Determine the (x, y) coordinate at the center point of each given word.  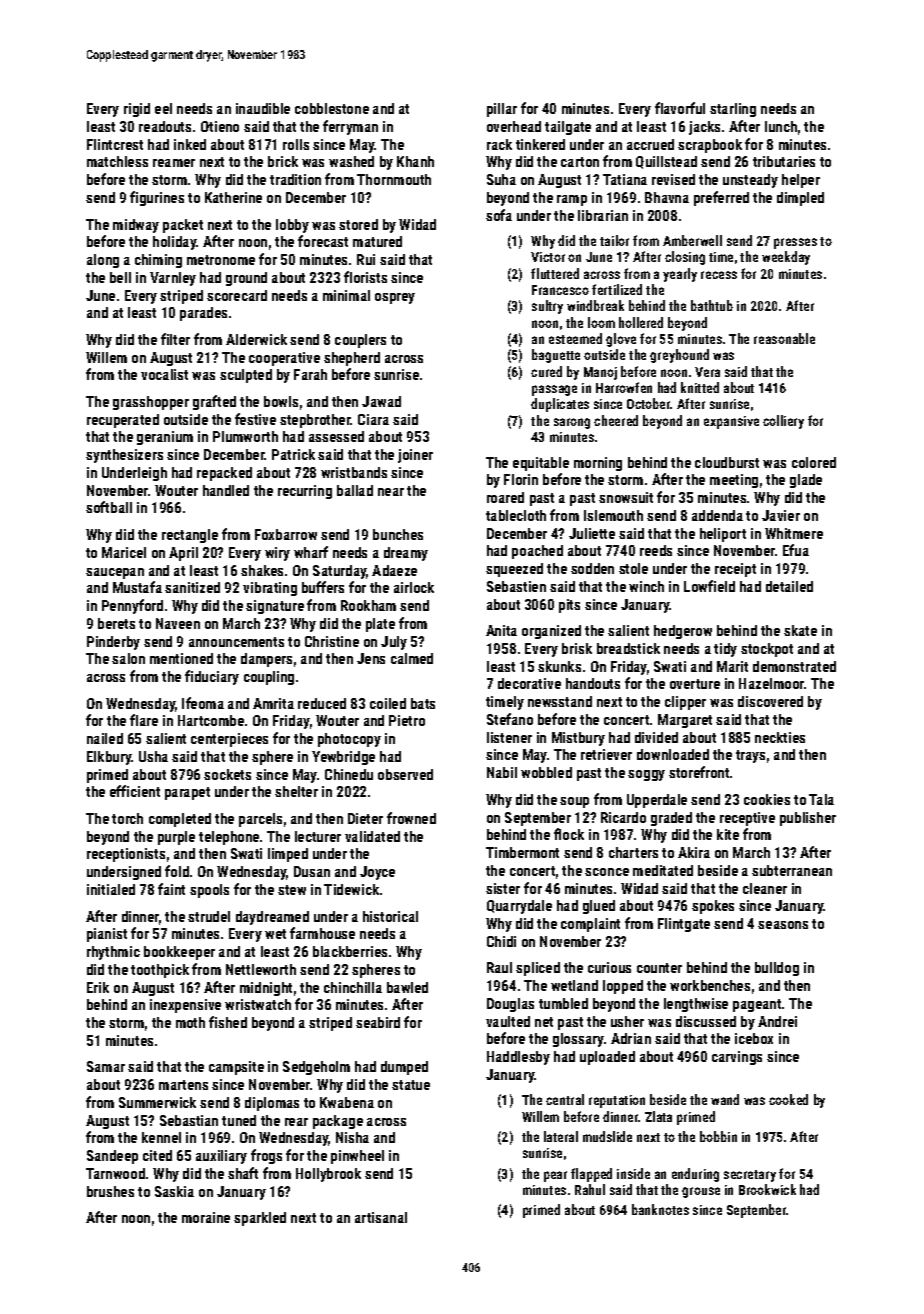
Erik (98, 987)
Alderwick (256, 339)
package (338, 1122)
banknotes (660, 1209)
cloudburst (727, 462)
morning (598, 464)
